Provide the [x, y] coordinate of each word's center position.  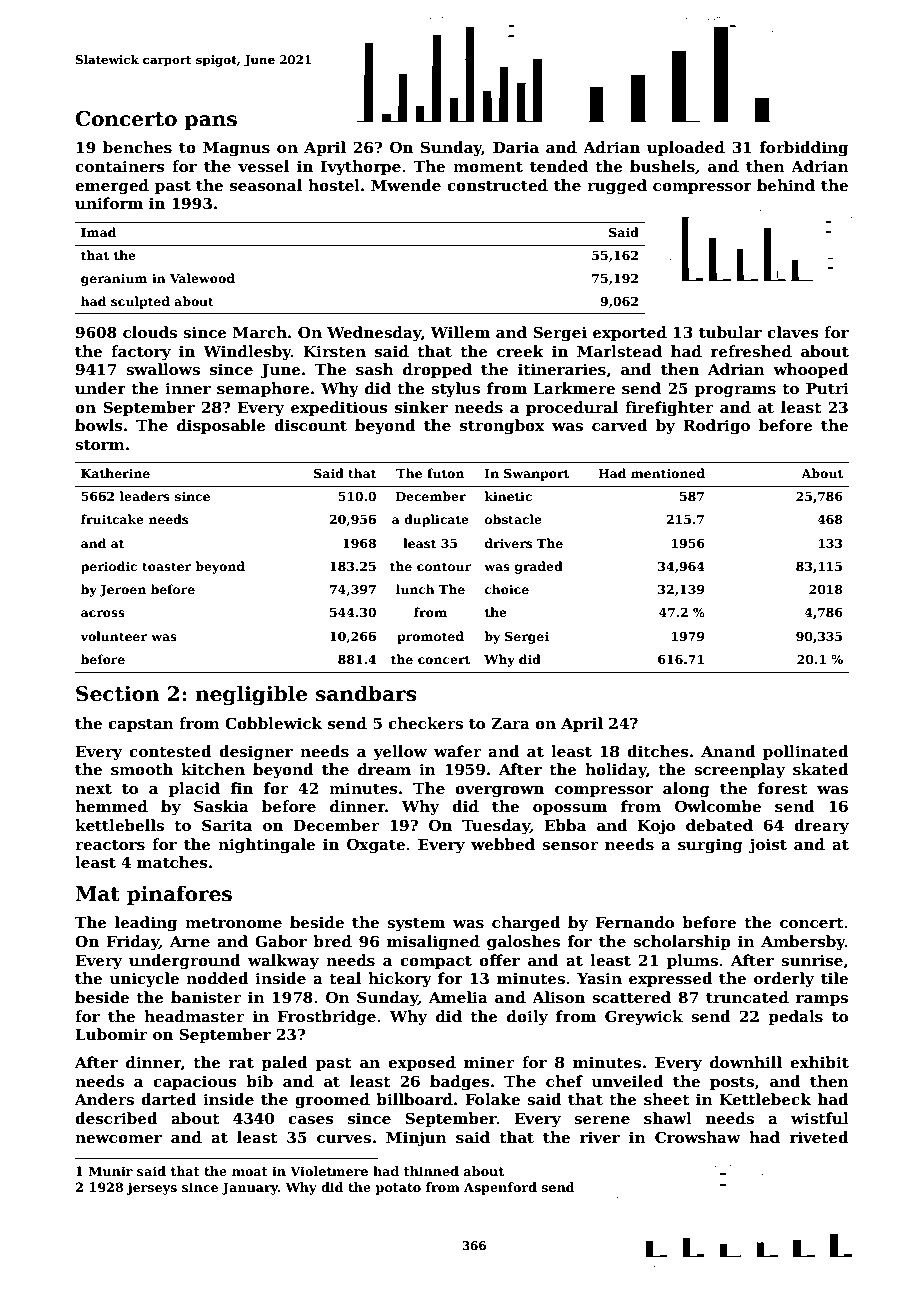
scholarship [682, 942]
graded [539, 567]
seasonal [266, 185]
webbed [503, 844]
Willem [460, 332]
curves [344, 1139]
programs [735, 392]
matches [172, 862]
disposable [221, 426]
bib [259, 1081]
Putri [827, 388]
